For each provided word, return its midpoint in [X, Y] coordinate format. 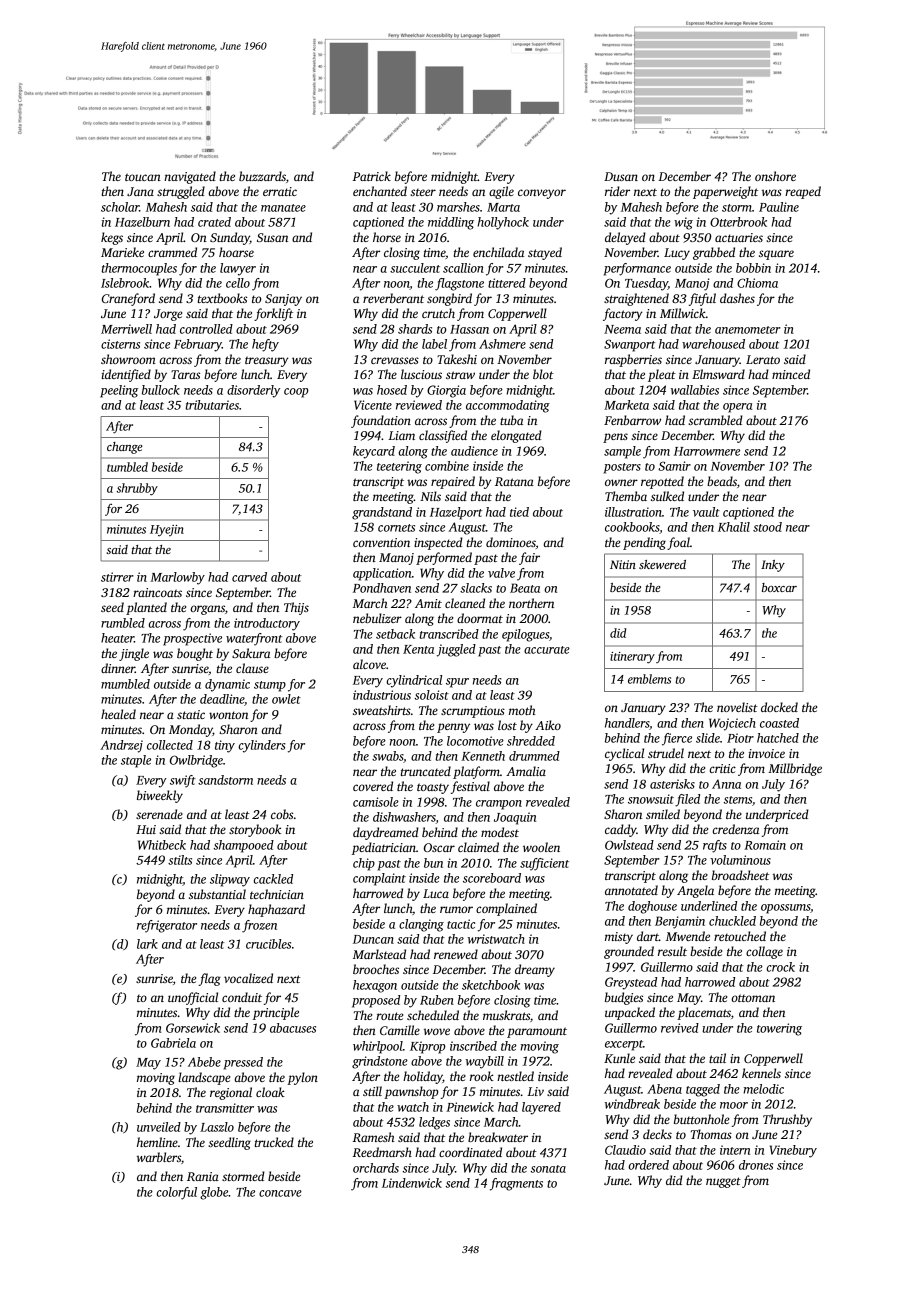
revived [680, 1028]
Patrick [372, 176]
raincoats [157, 592]
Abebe [204, 1062]
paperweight [725, 192]
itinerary [632, 658]
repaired [453, 482]
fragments [516, 1184]
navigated [190, 177]
